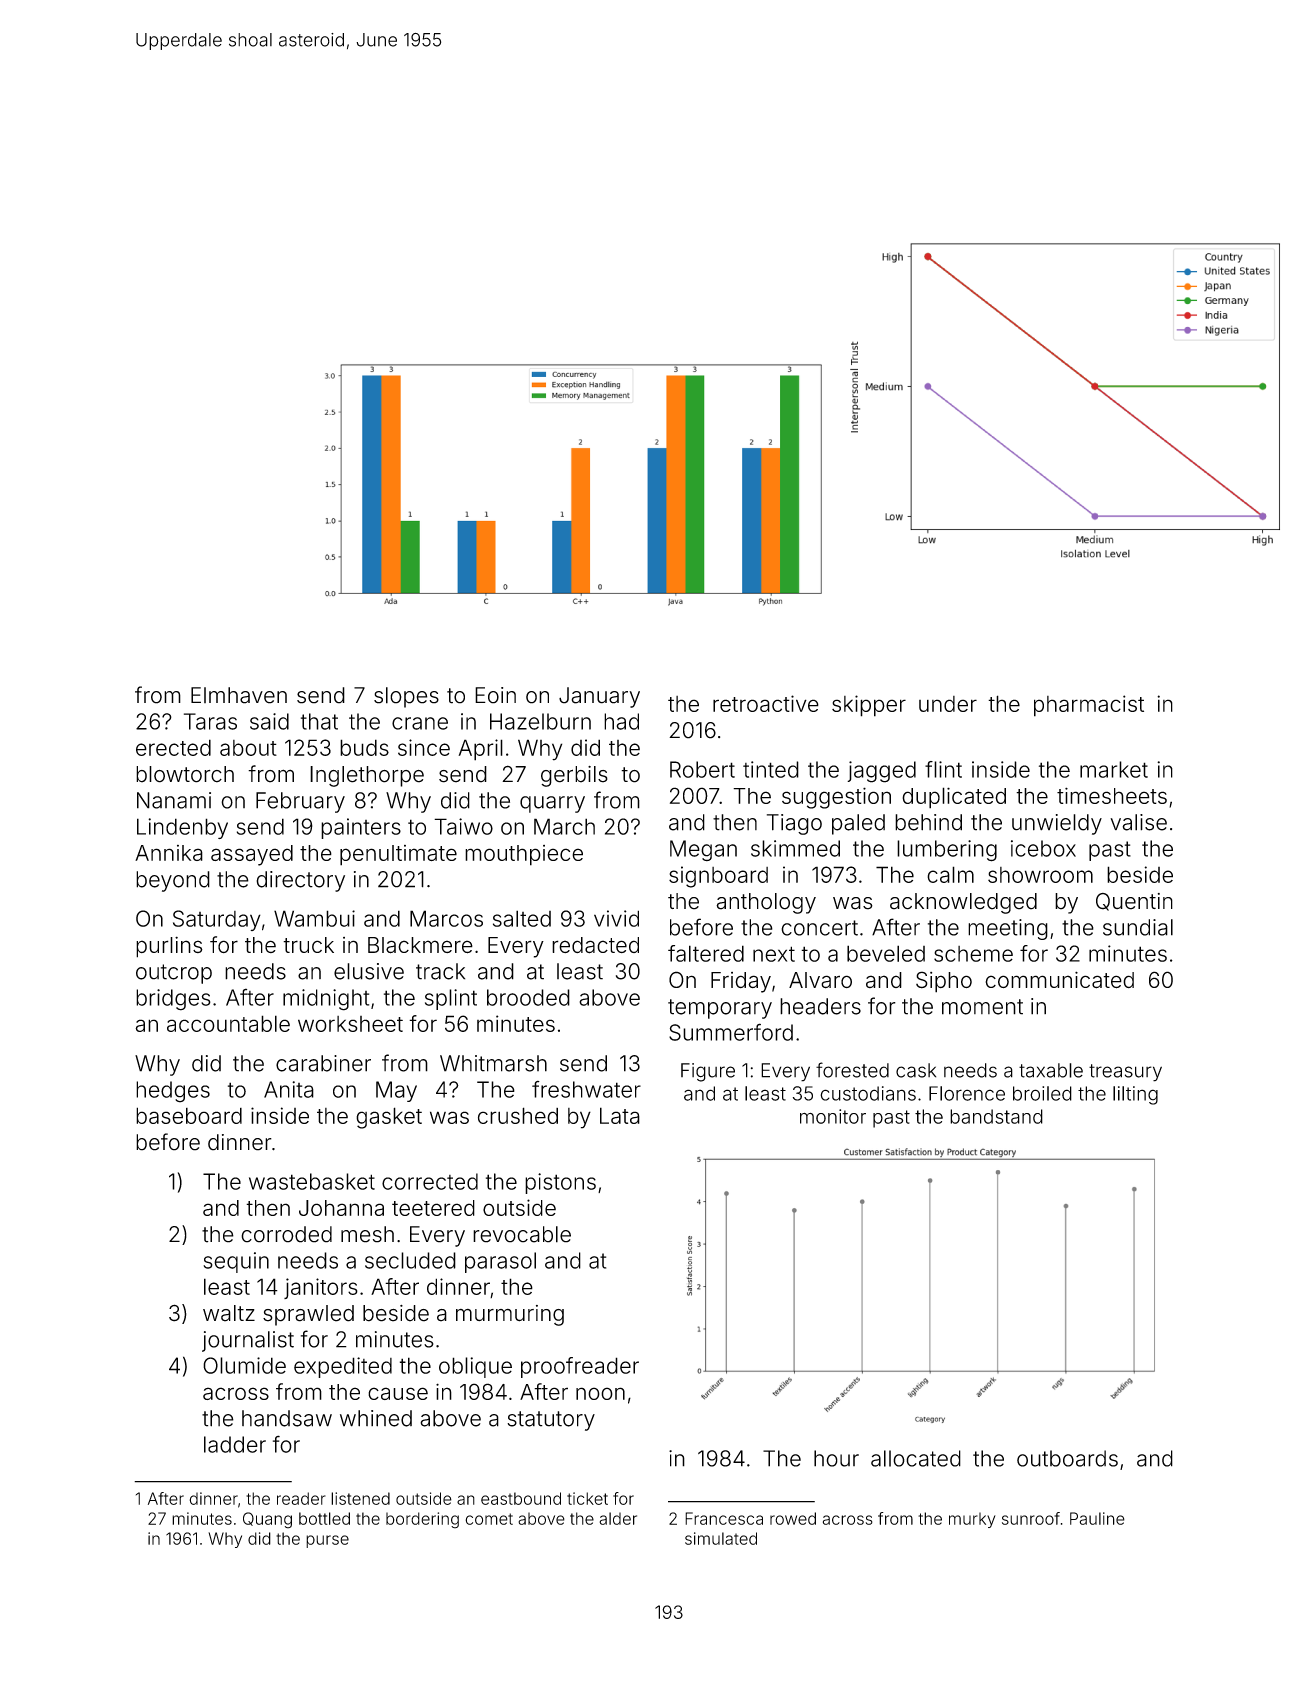 The height and width of the document is (1693, 1309). I want to click on parasol, so click(500, 1262).
